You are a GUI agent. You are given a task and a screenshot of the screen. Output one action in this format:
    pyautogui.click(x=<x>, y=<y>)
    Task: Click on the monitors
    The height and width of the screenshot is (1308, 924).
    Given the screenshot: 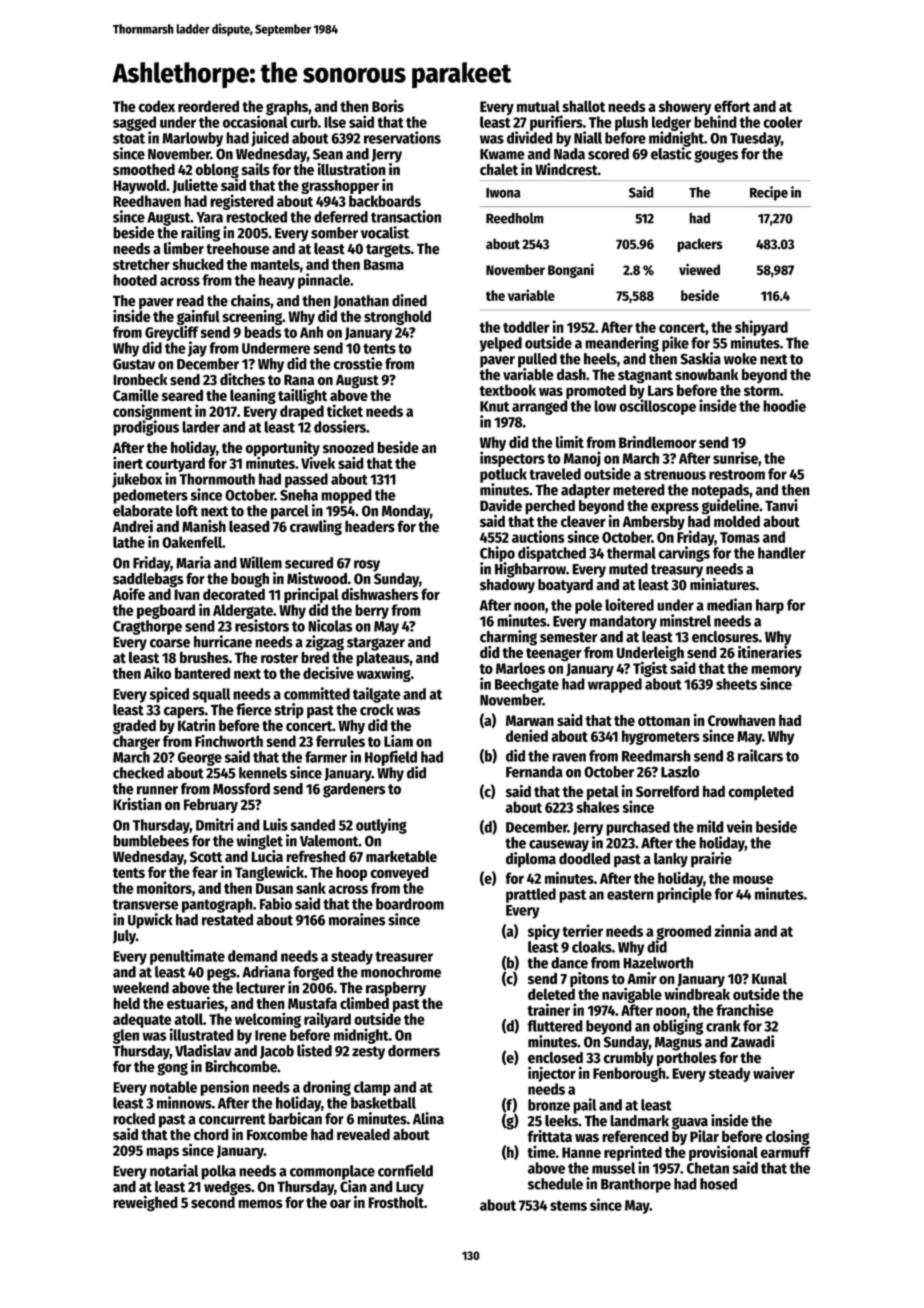 What is the action you would take?
    pyautogui.click(x=164, y=887)
